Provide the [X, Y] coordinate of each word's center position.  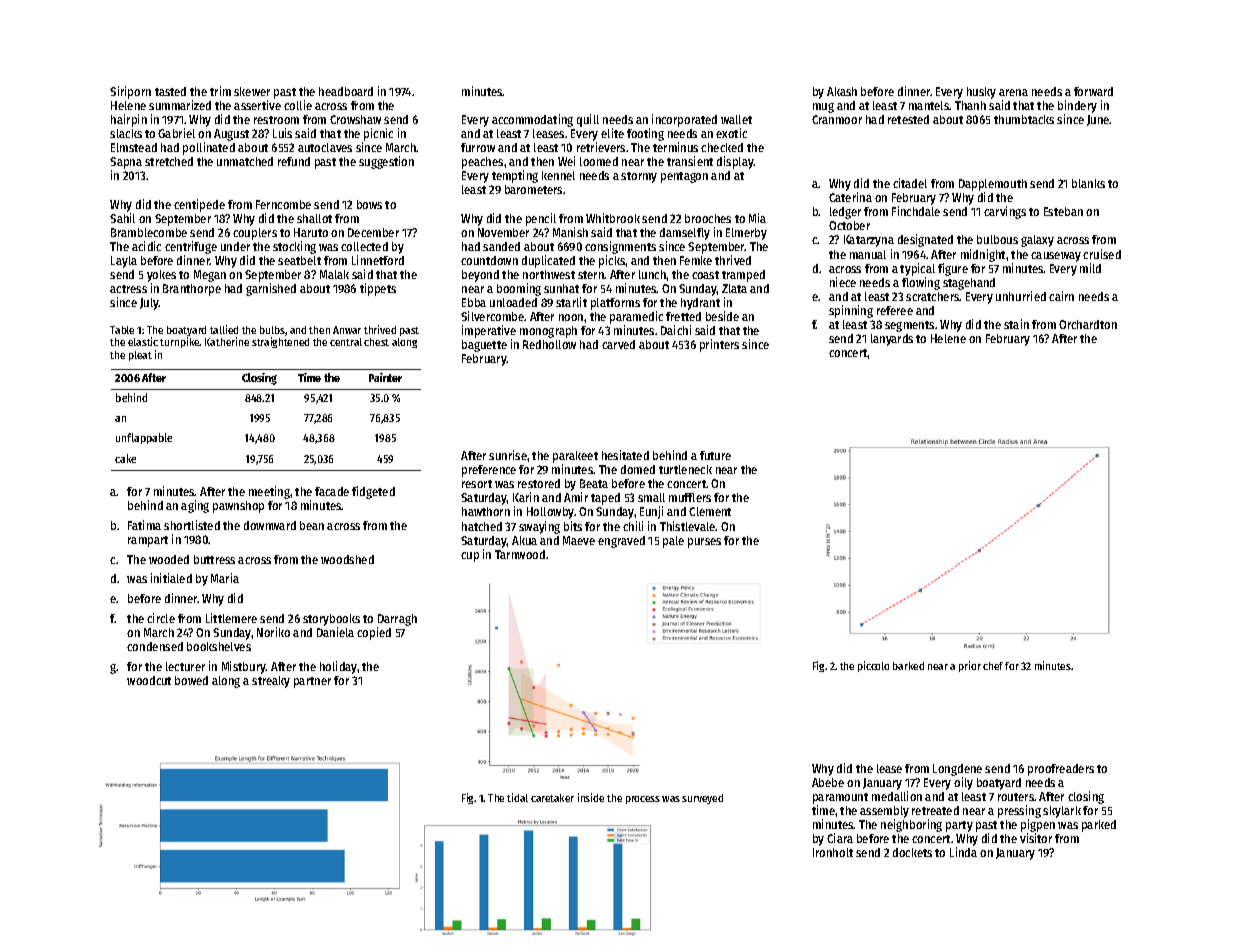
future [715, 455]
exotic [731, 133]
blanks [1088, 183]
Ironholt [833, 852]
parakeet [575, 457]
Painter [385, 377]
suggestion [386, 162]
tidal [517, 797]
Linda [963, 852]
